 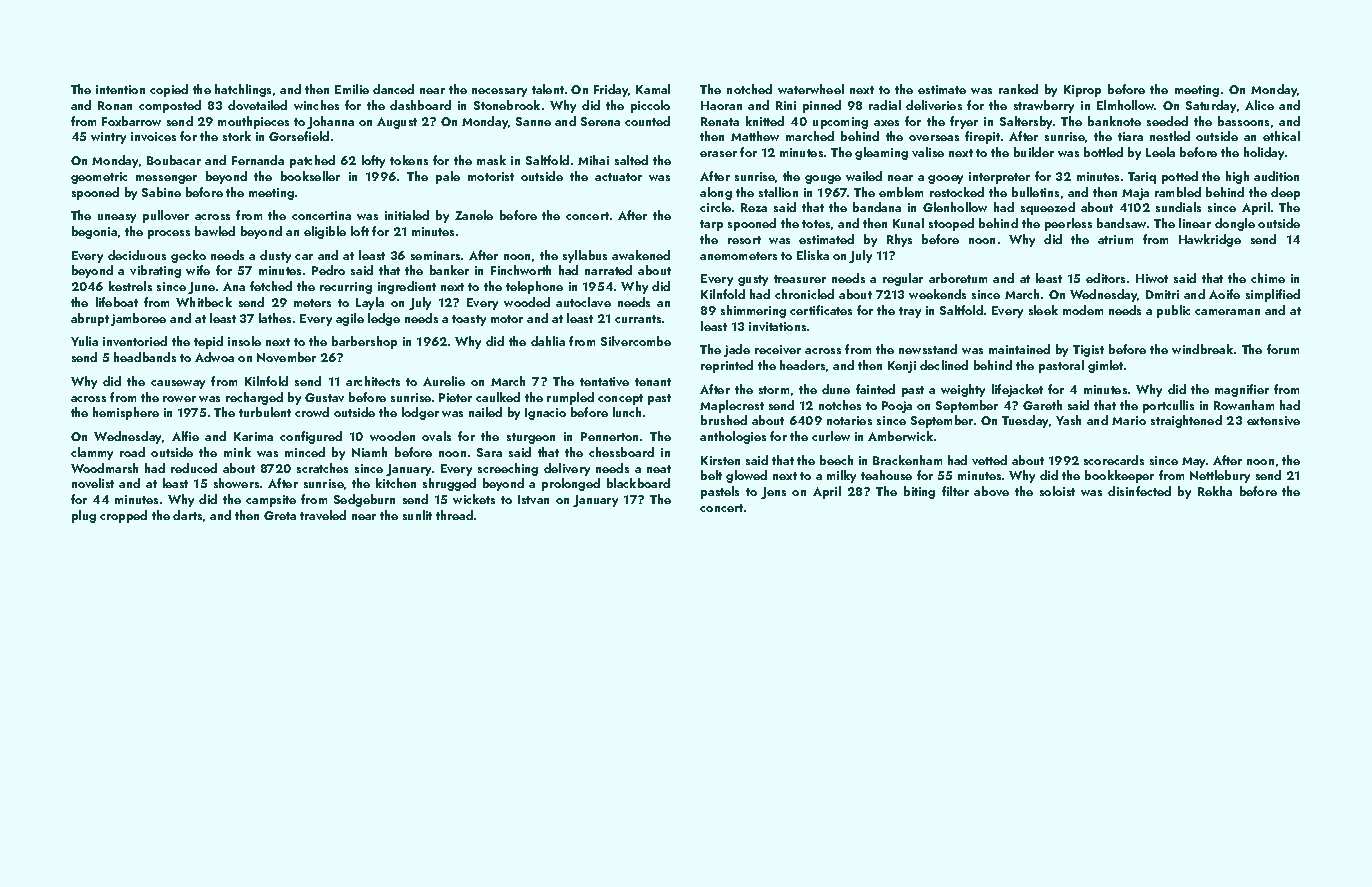 What do you see at coordinates (215, 231) in the document?
I see `bawled` at bounding box center [215, 231].
